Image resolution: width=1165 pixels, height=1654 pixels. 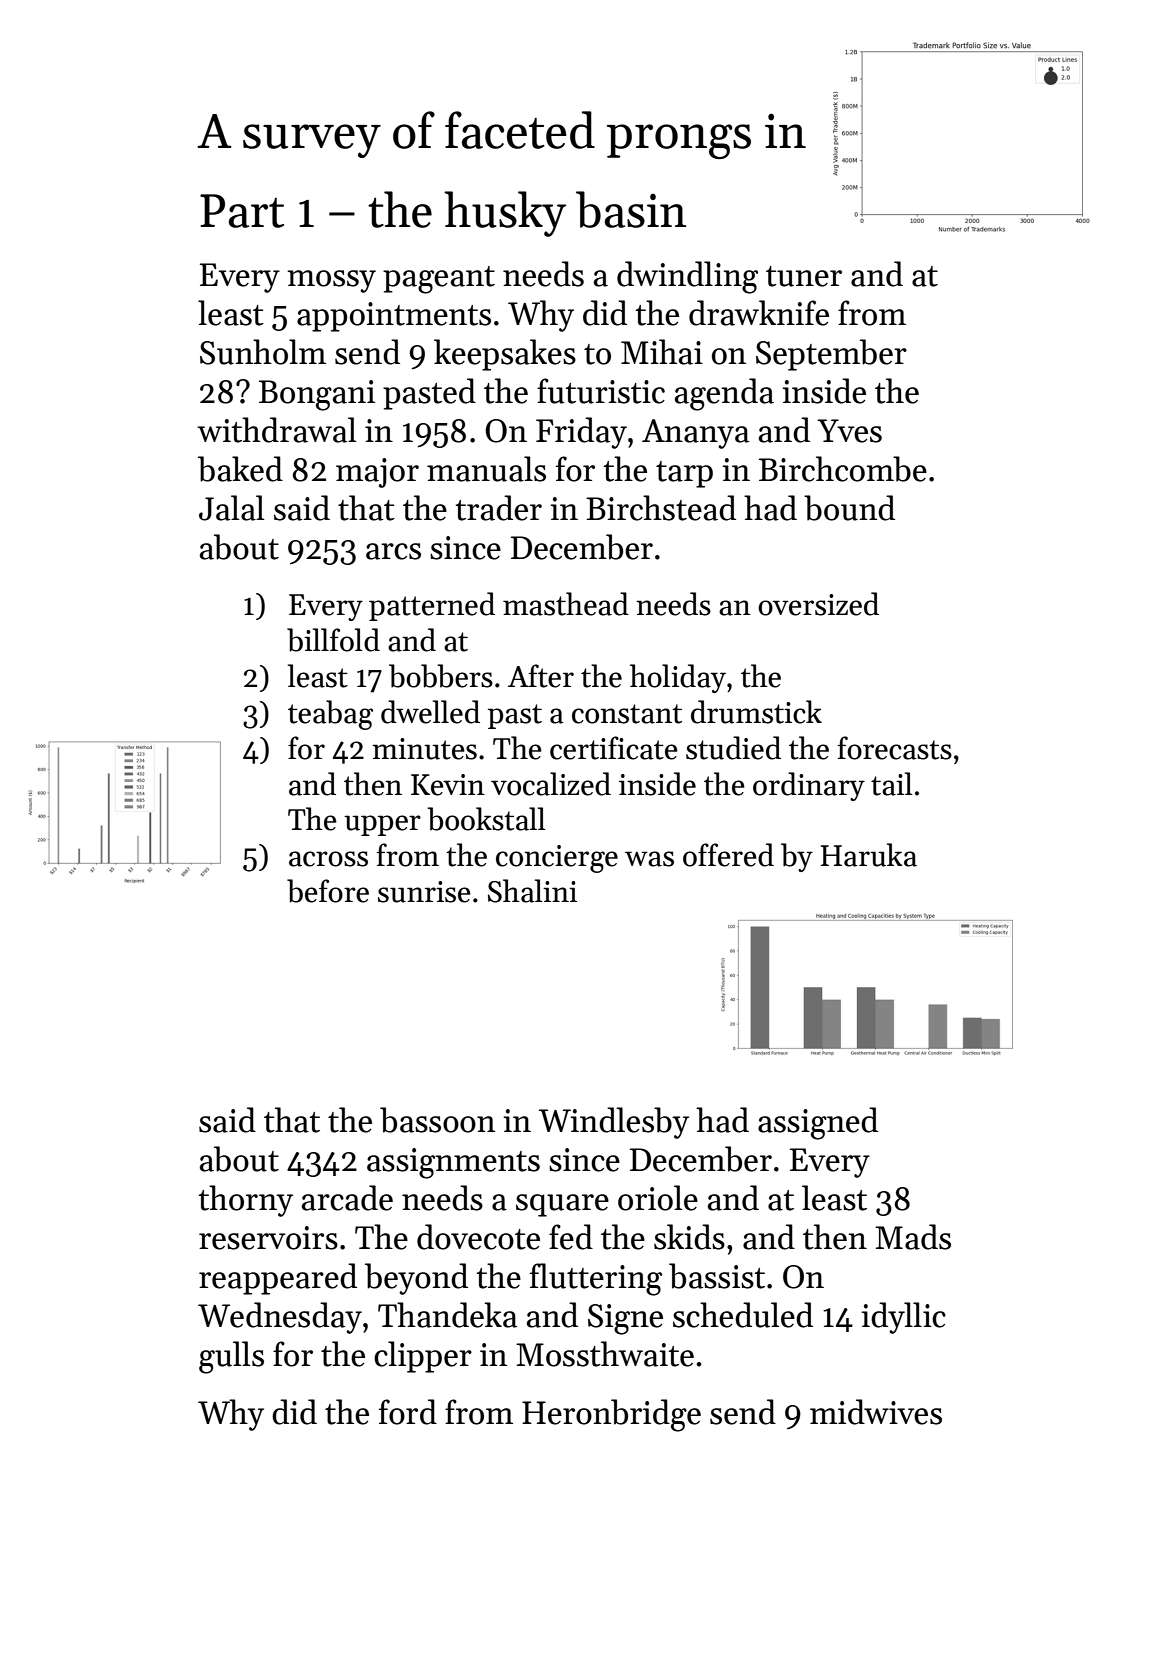 What do you see at coordinates (408, 1412) in the screenshot?
I see `ford` at bounding box center [408, 1412].
